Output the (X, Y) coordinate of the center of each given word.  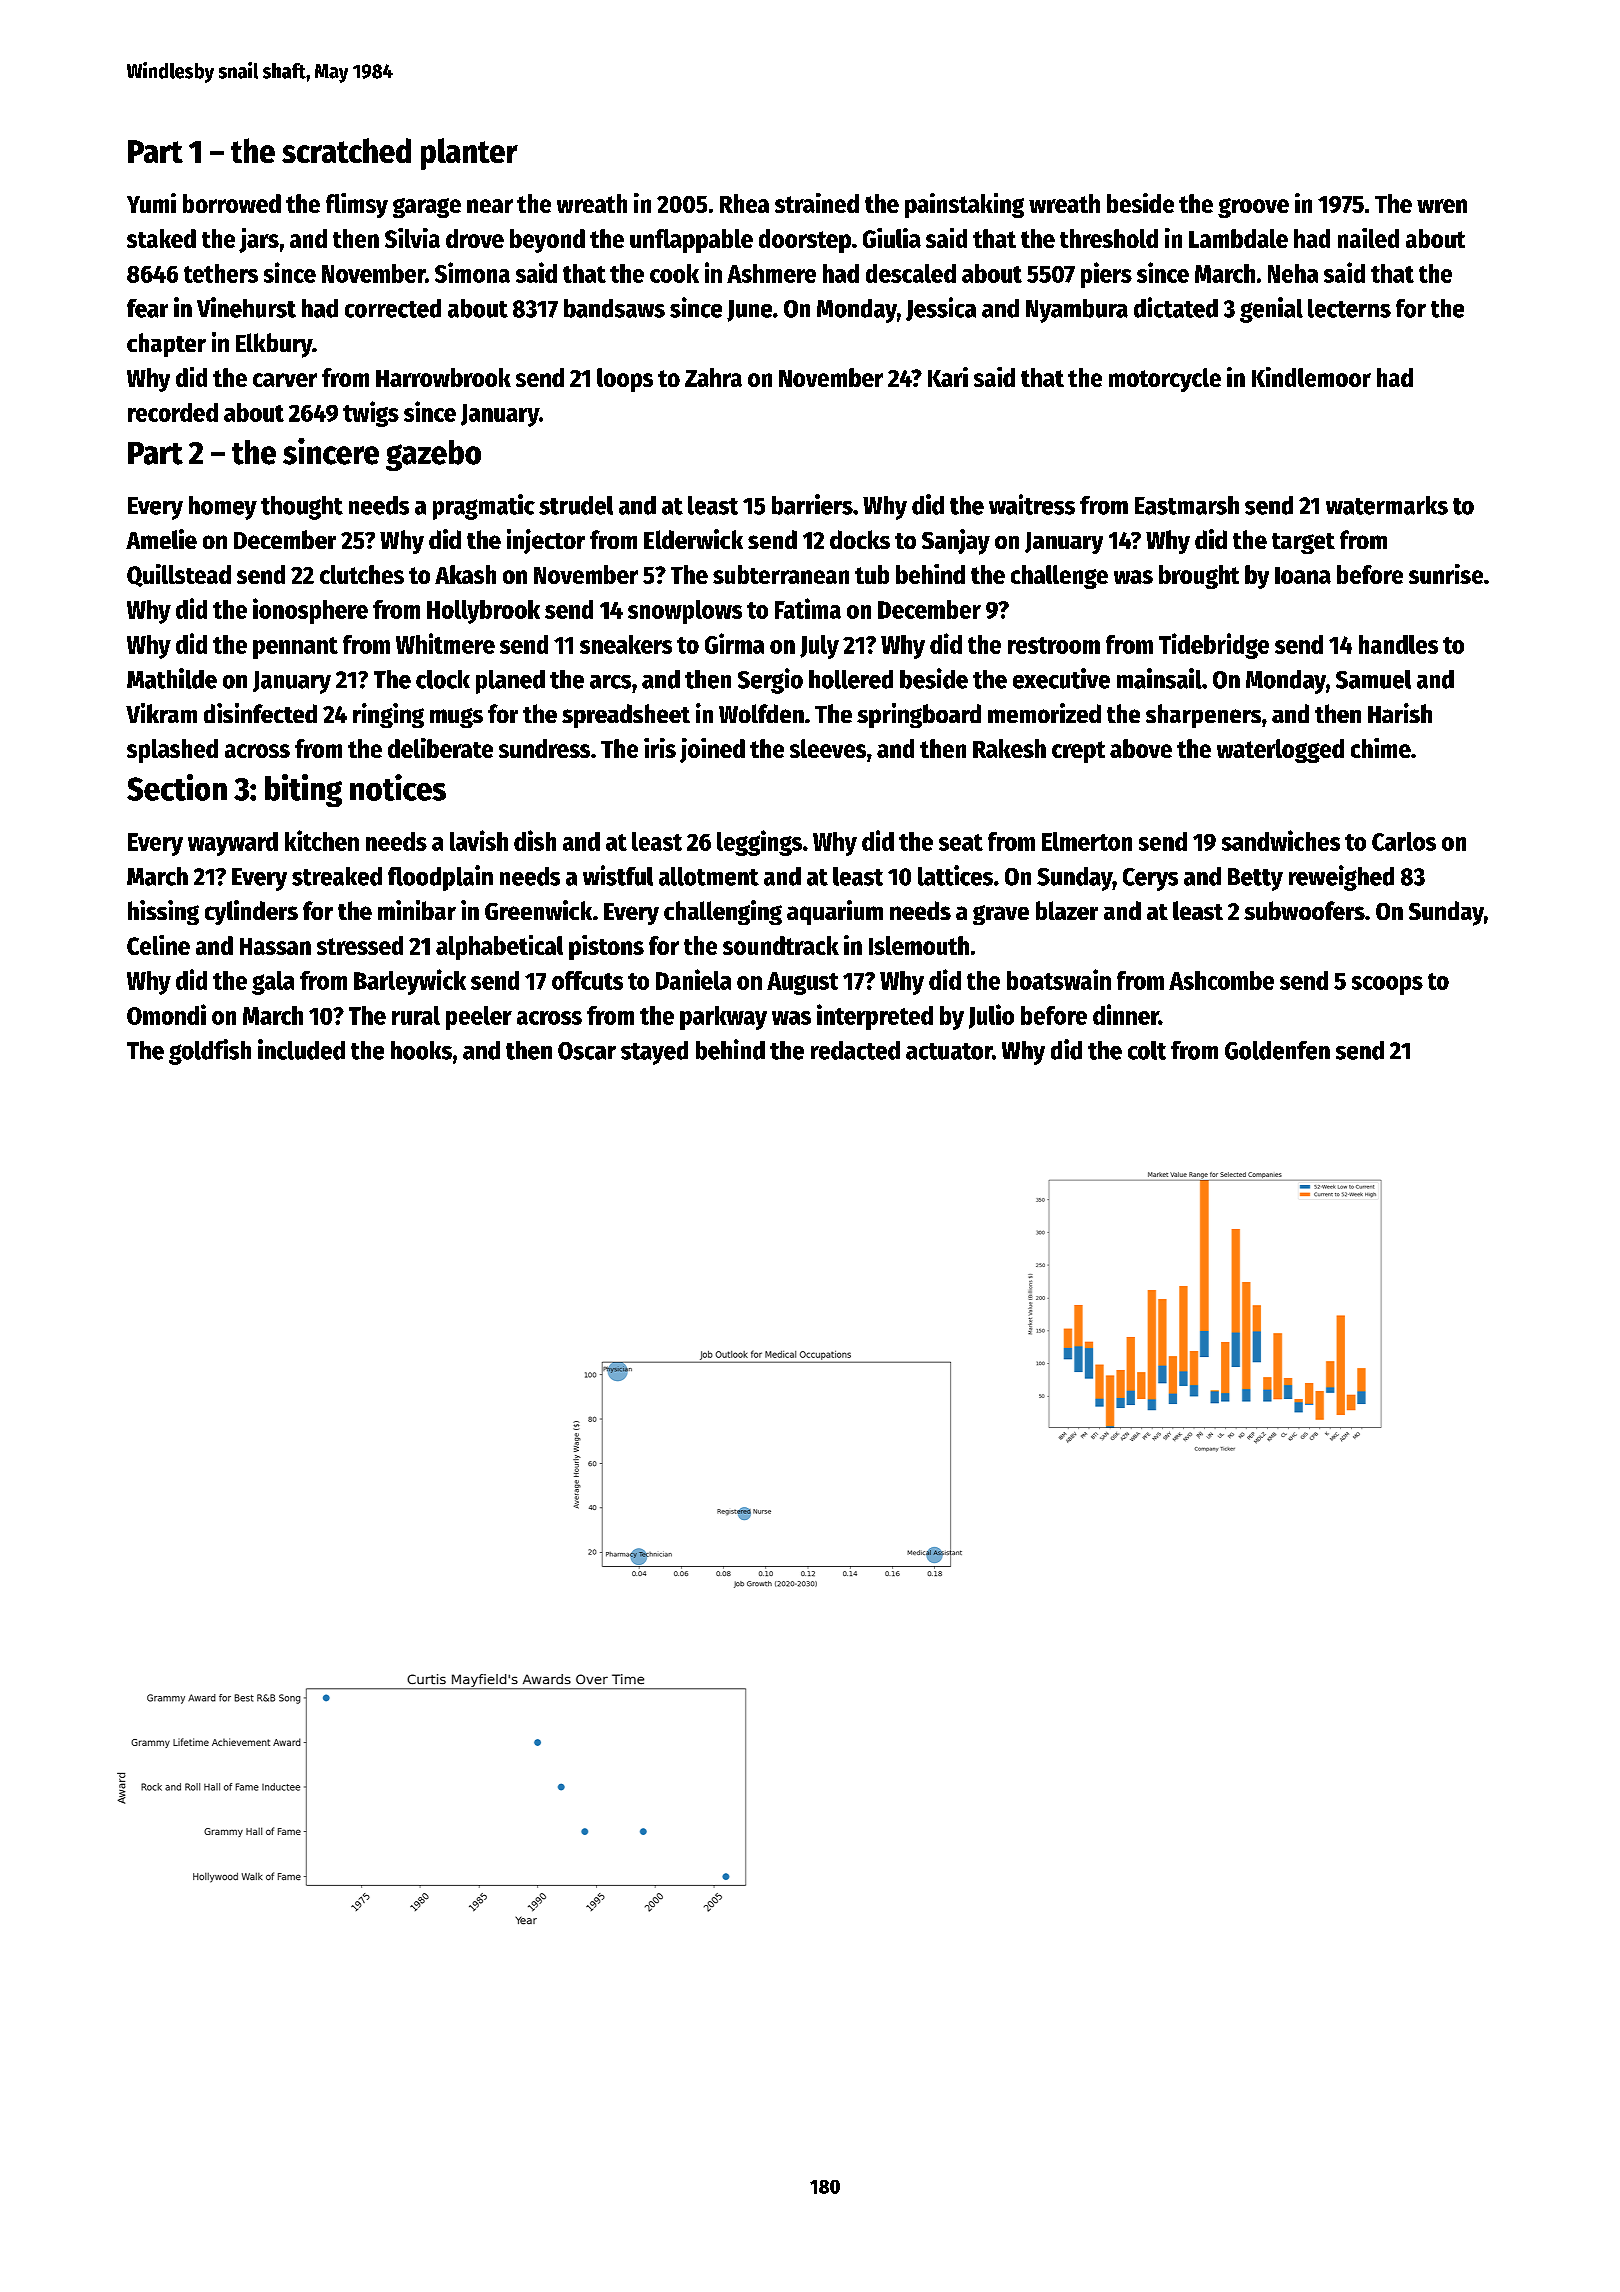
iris (660, 748)
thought (302, 508)
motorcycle (1165, 380)
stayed (654, 1053)
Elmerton (1087, 841)
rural (416, 1015)
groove (1253, 208)
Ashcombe (1221, 980)
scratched (346, 150)
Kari (948, 377)
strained (817, 203)
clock (443, 679)
